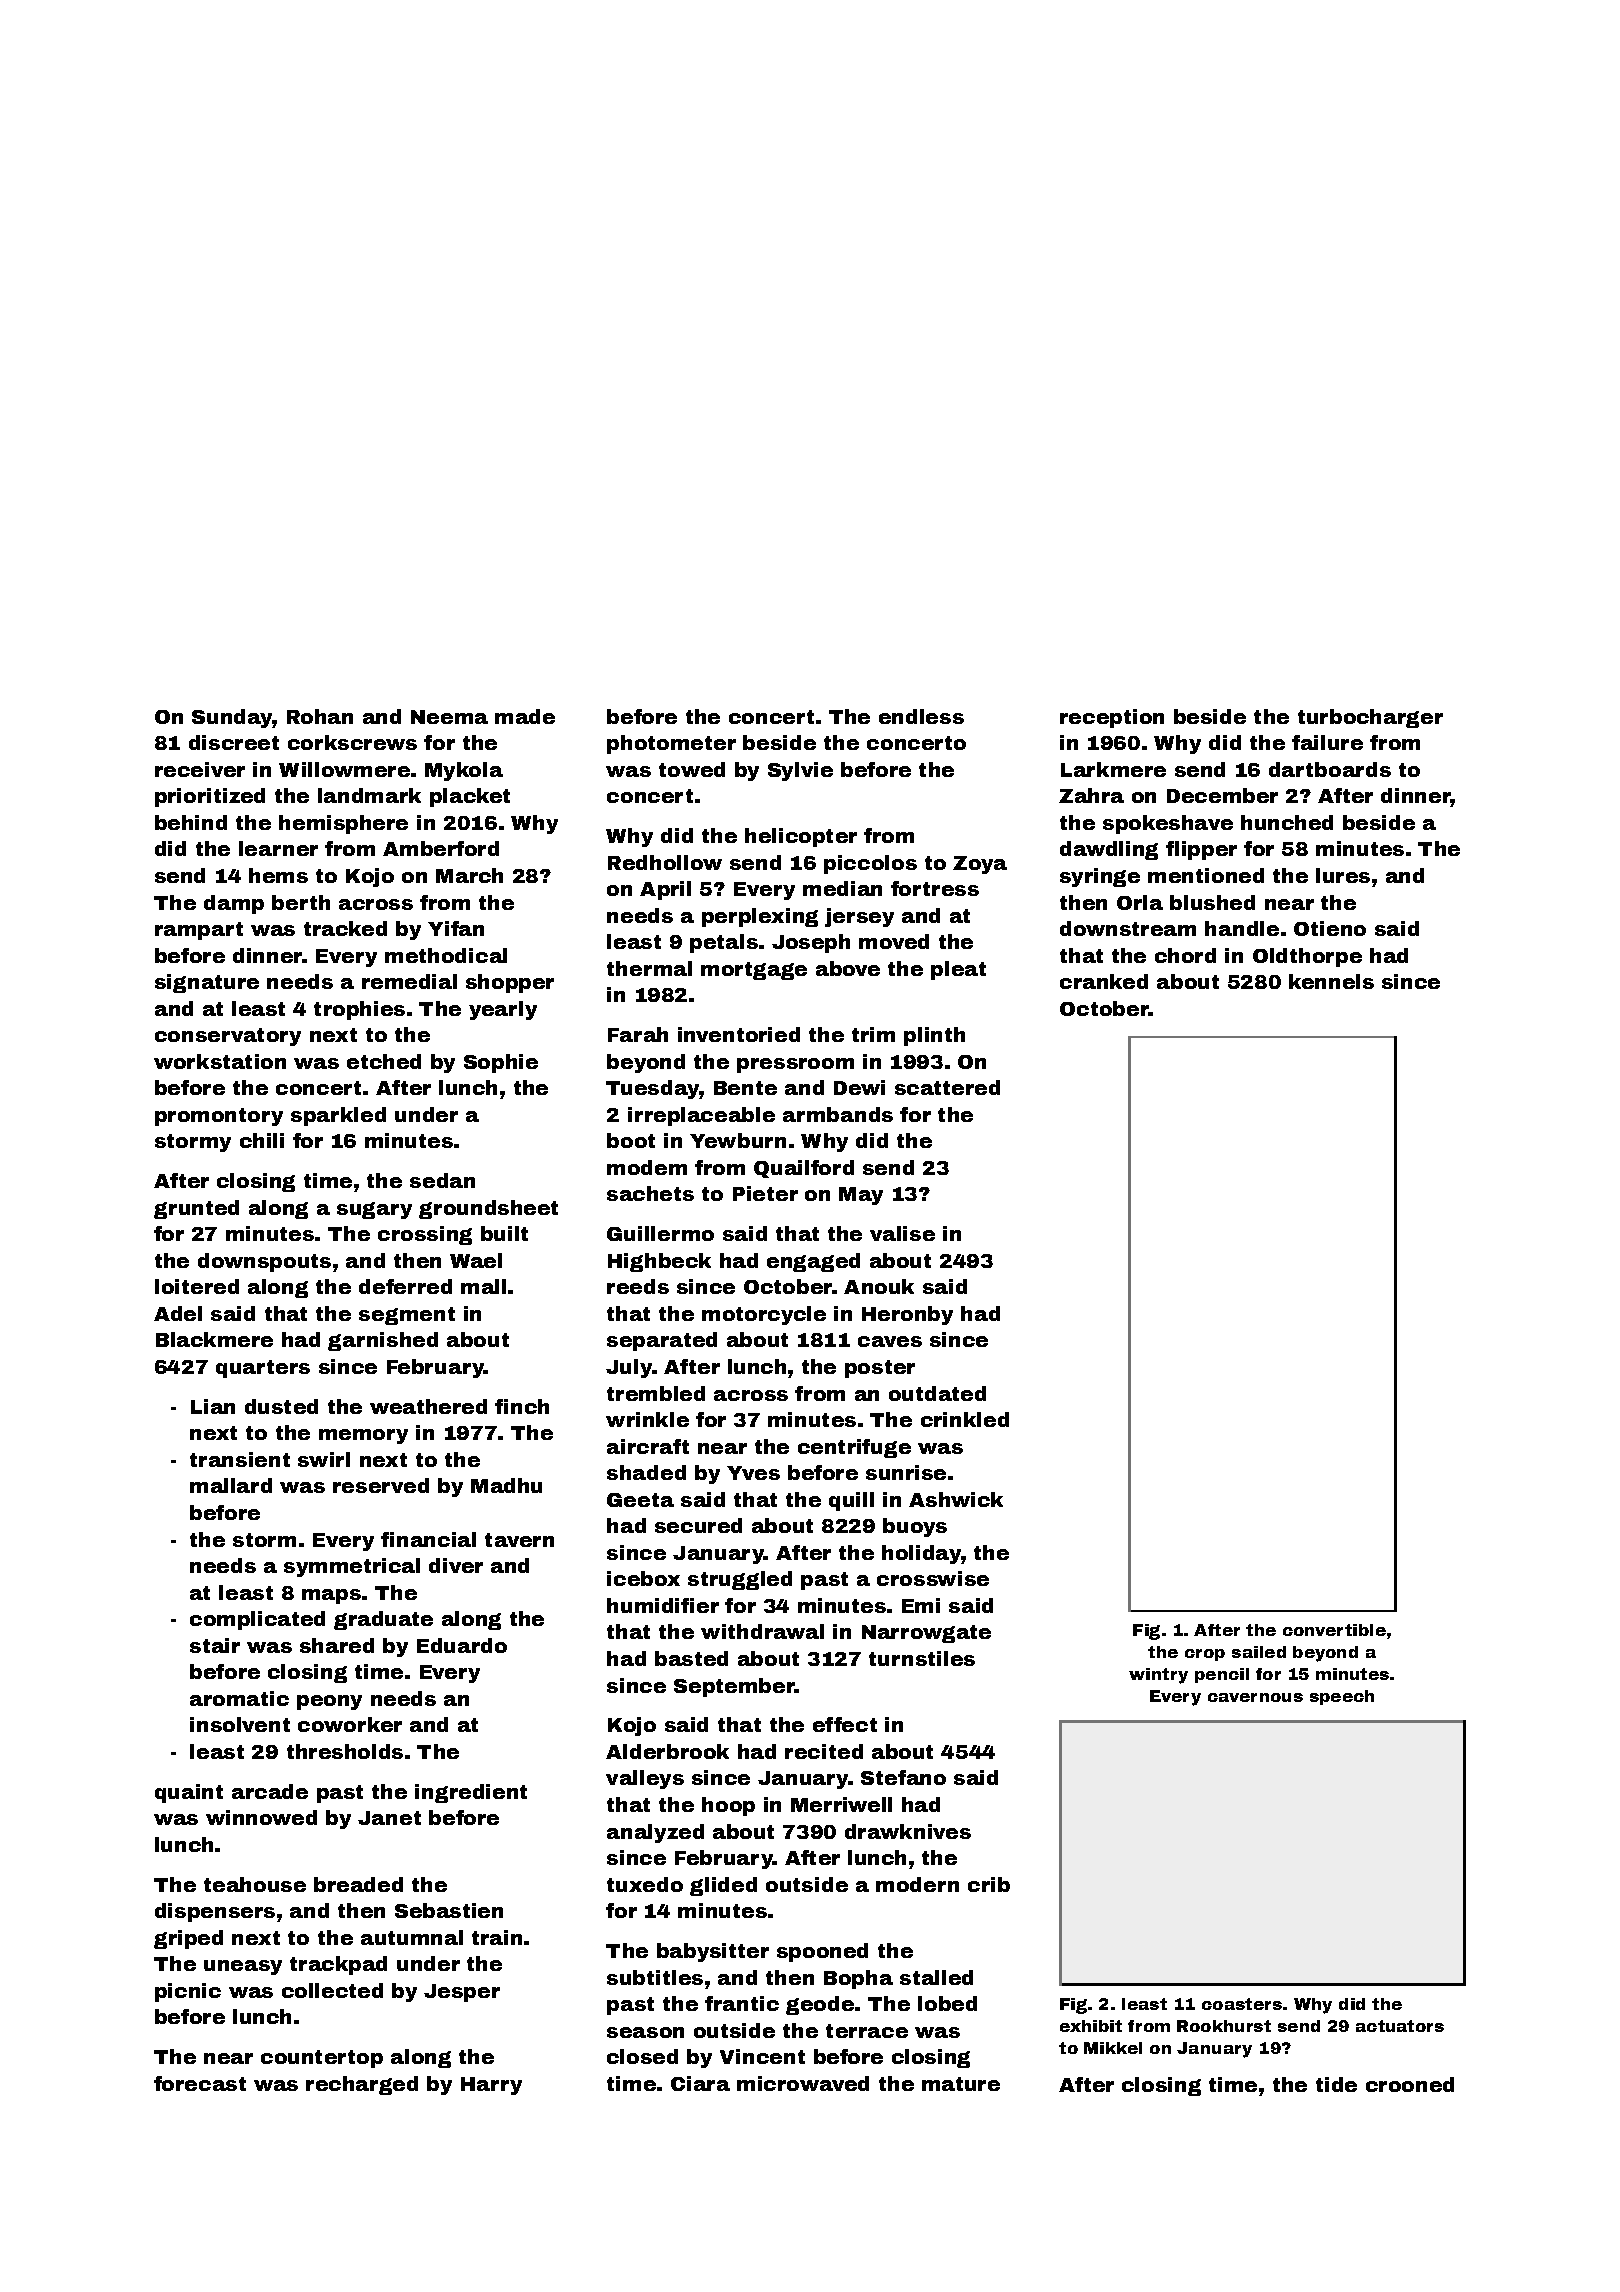 This screenshot has height=2292, width=1620. I want to click on valleys, so click(645, 1779).
